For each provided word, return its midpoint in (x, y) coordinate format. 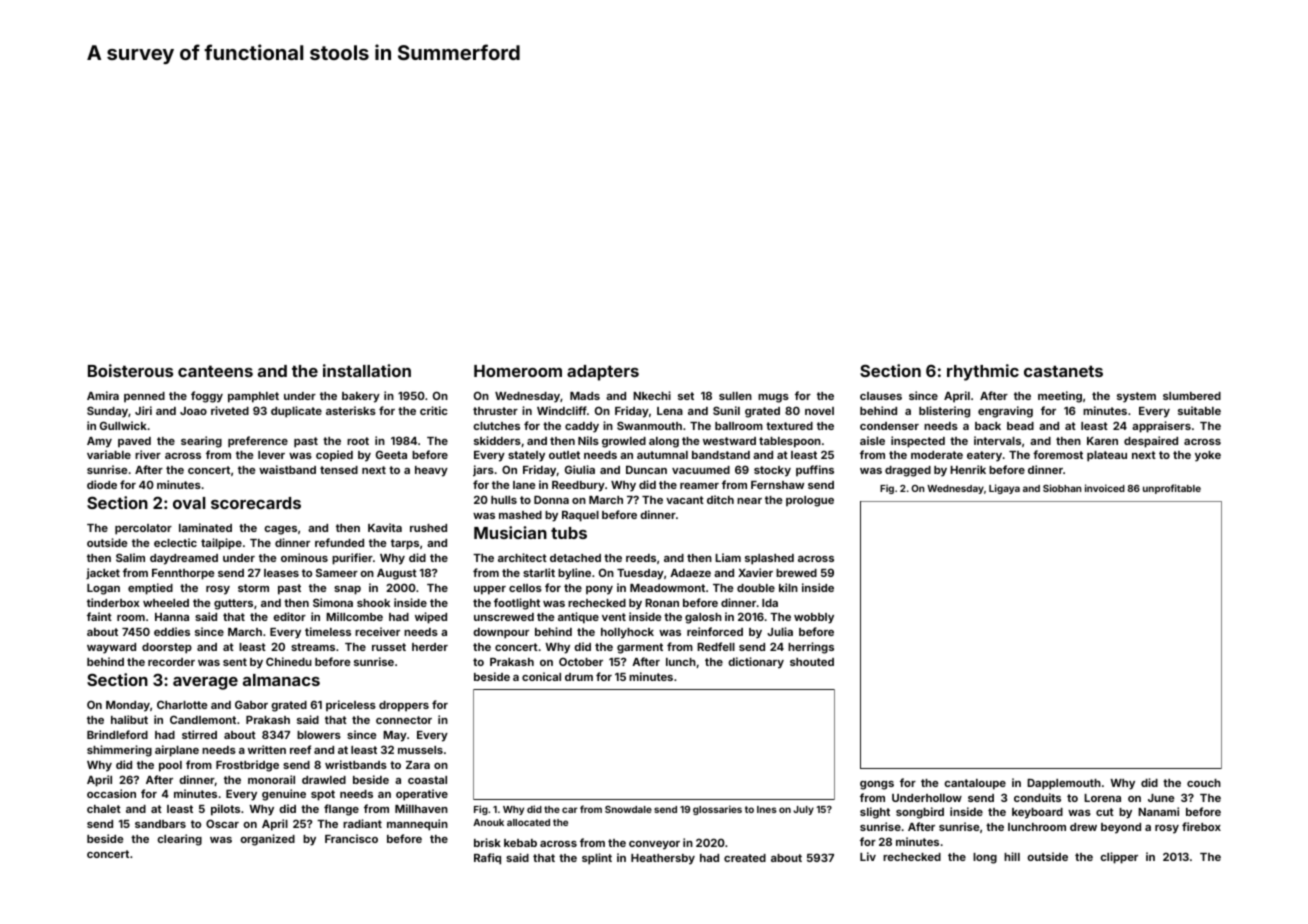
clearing (179, 840)
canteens (215, 371)
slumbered (1192, 396)
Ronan (662, 603)
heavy (431, 471)
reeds (641, 558)
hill (1012, 856)
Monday (128, 706)
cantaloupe (975, 784)
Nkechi (652, 395)
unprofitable (1172, 489)
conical (541, 676)
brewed (796, 573)
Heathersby (663, 859)
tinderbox (113, 602)
